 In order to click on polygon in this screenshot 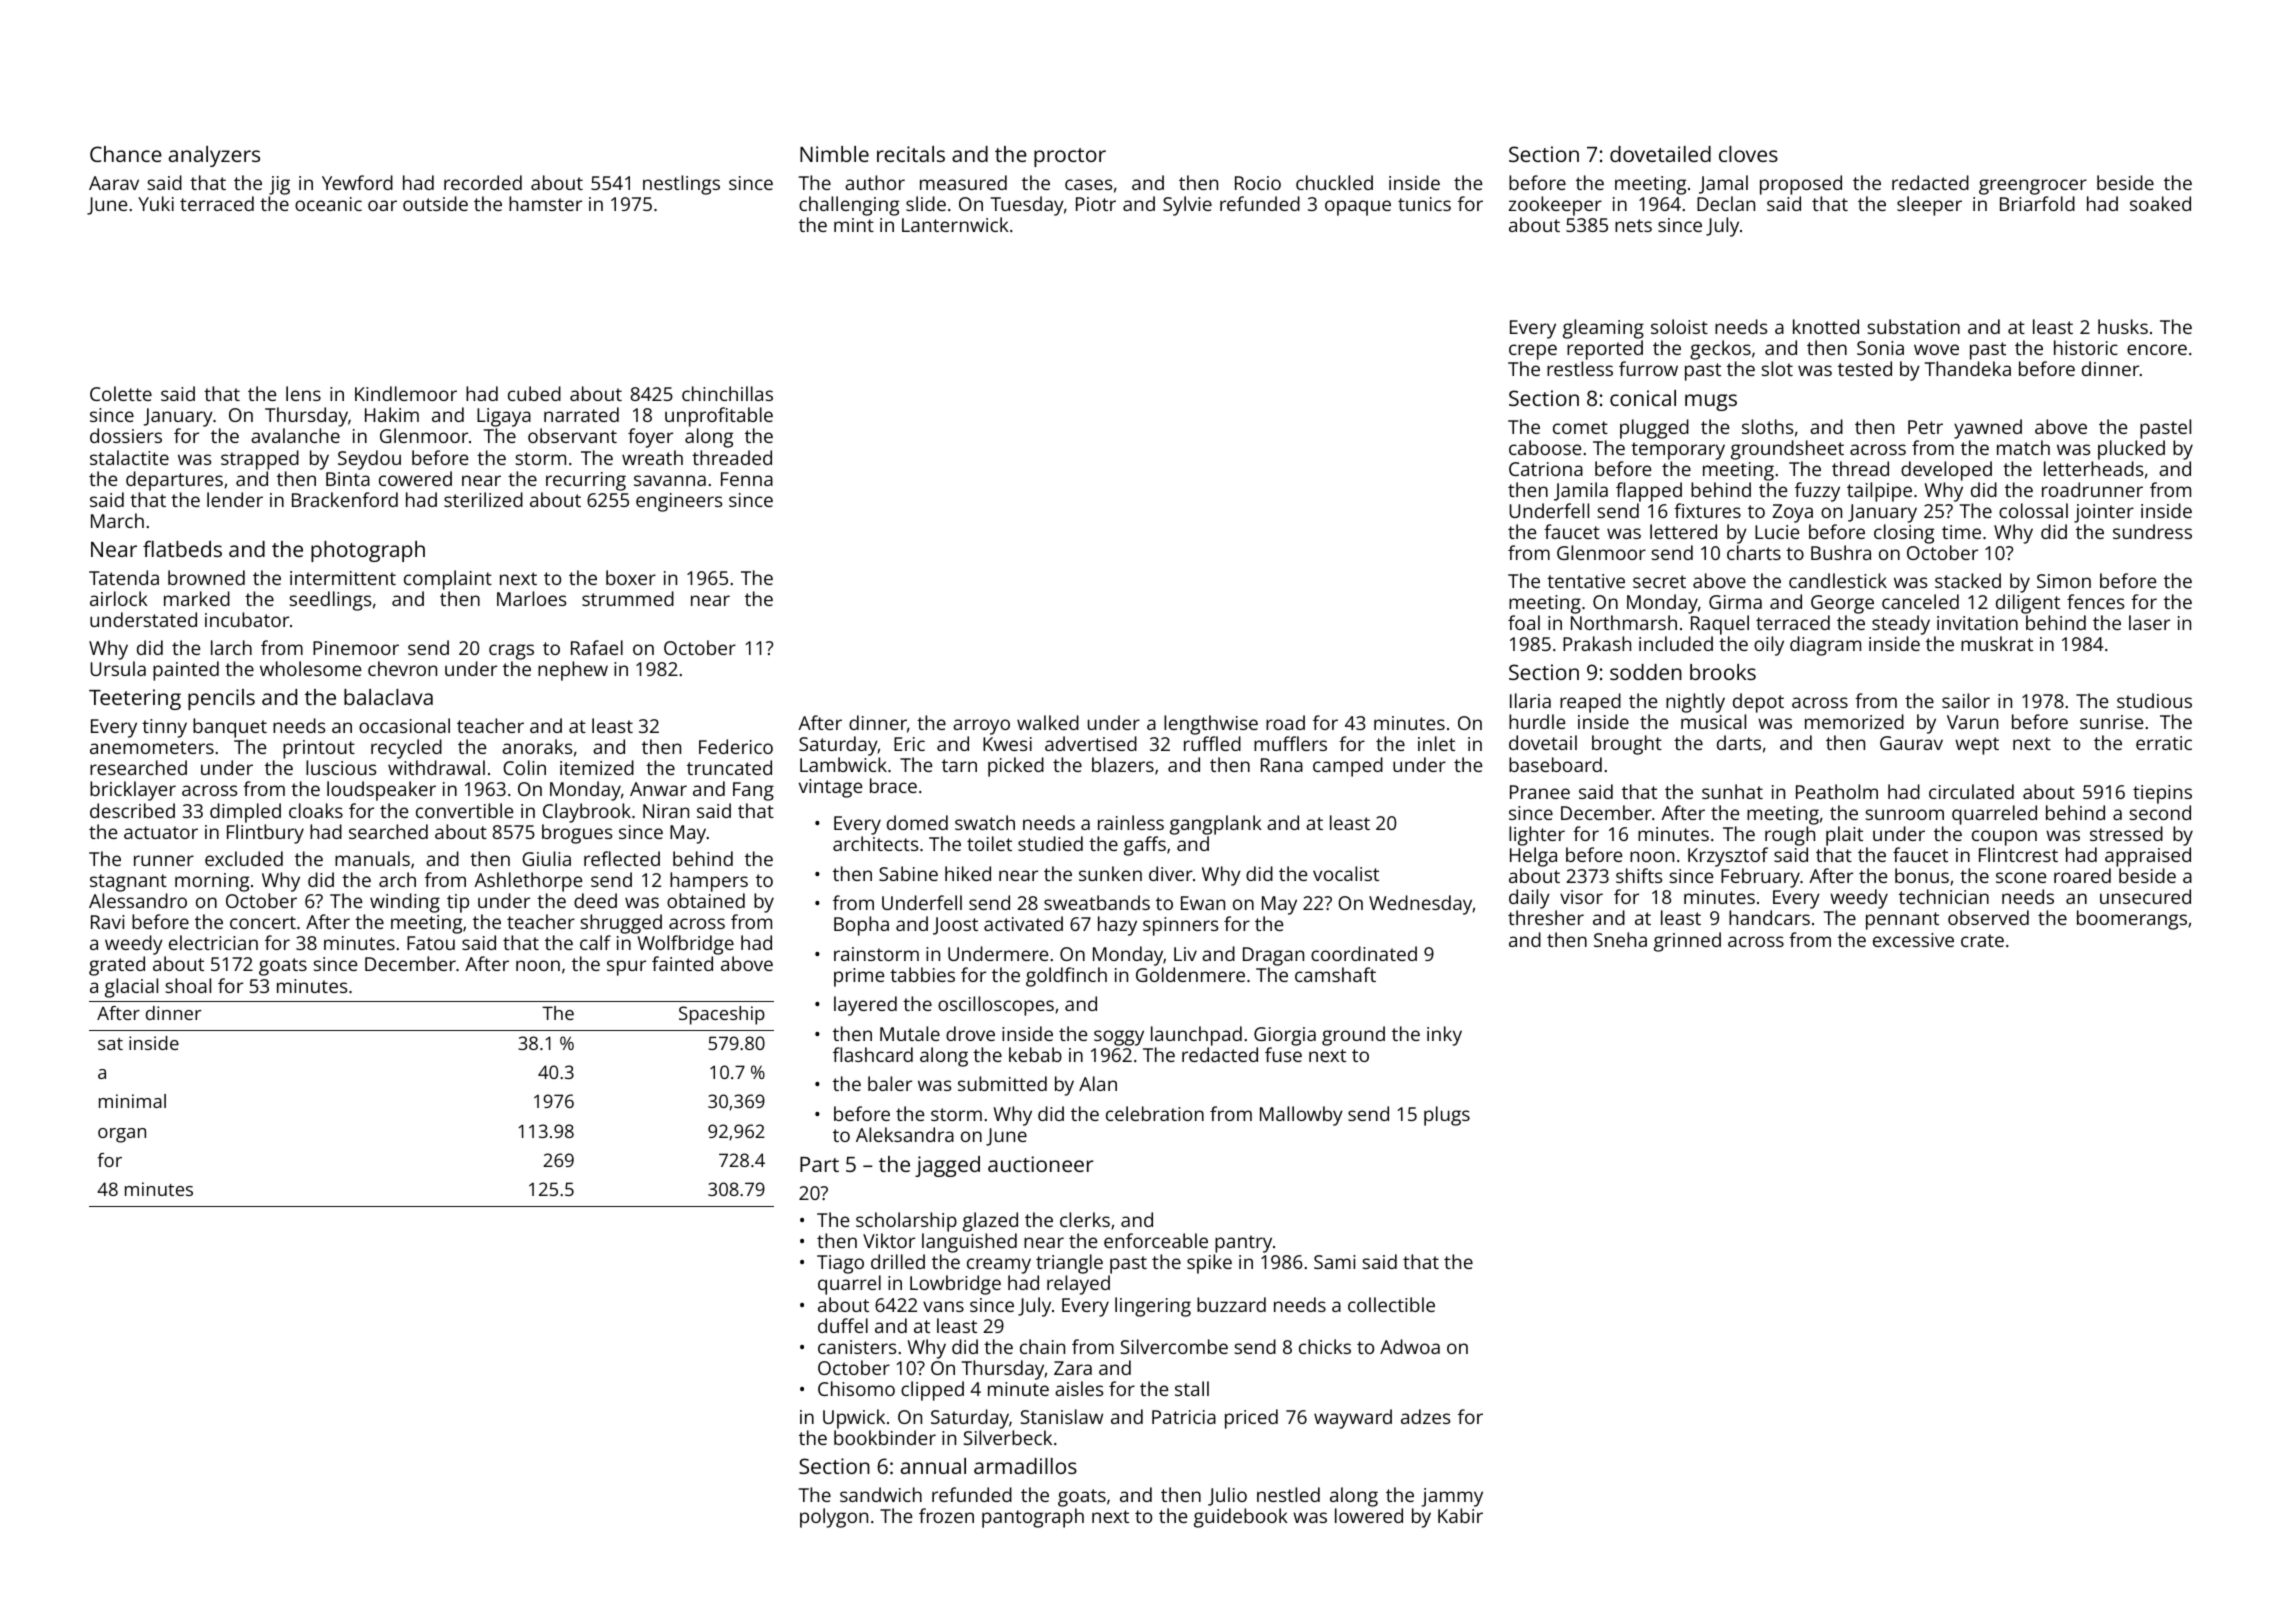, I will do `click(834, 1518)`.
